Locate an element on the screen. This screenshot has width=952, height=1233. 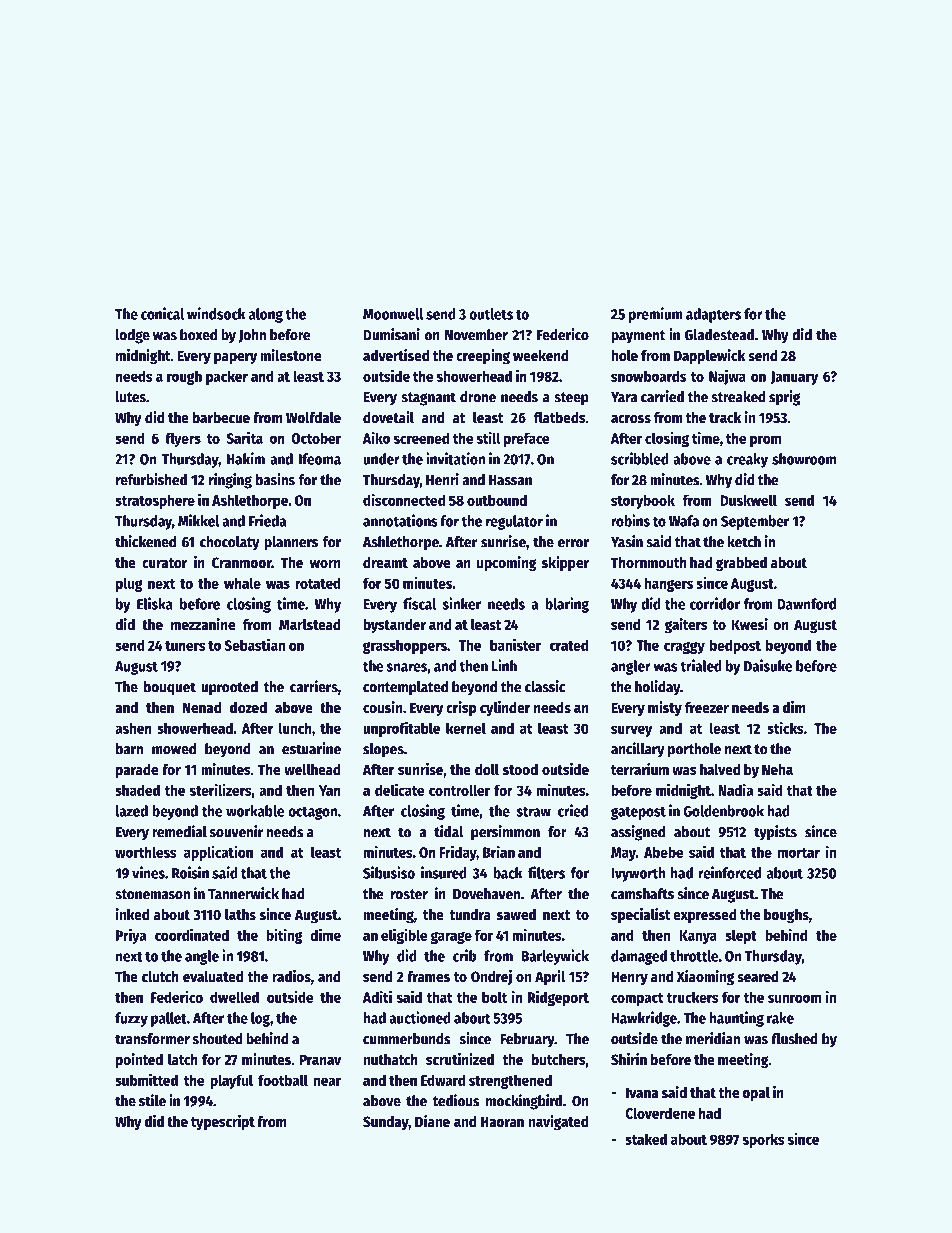
adapters is located at coordinates (713, 315).
